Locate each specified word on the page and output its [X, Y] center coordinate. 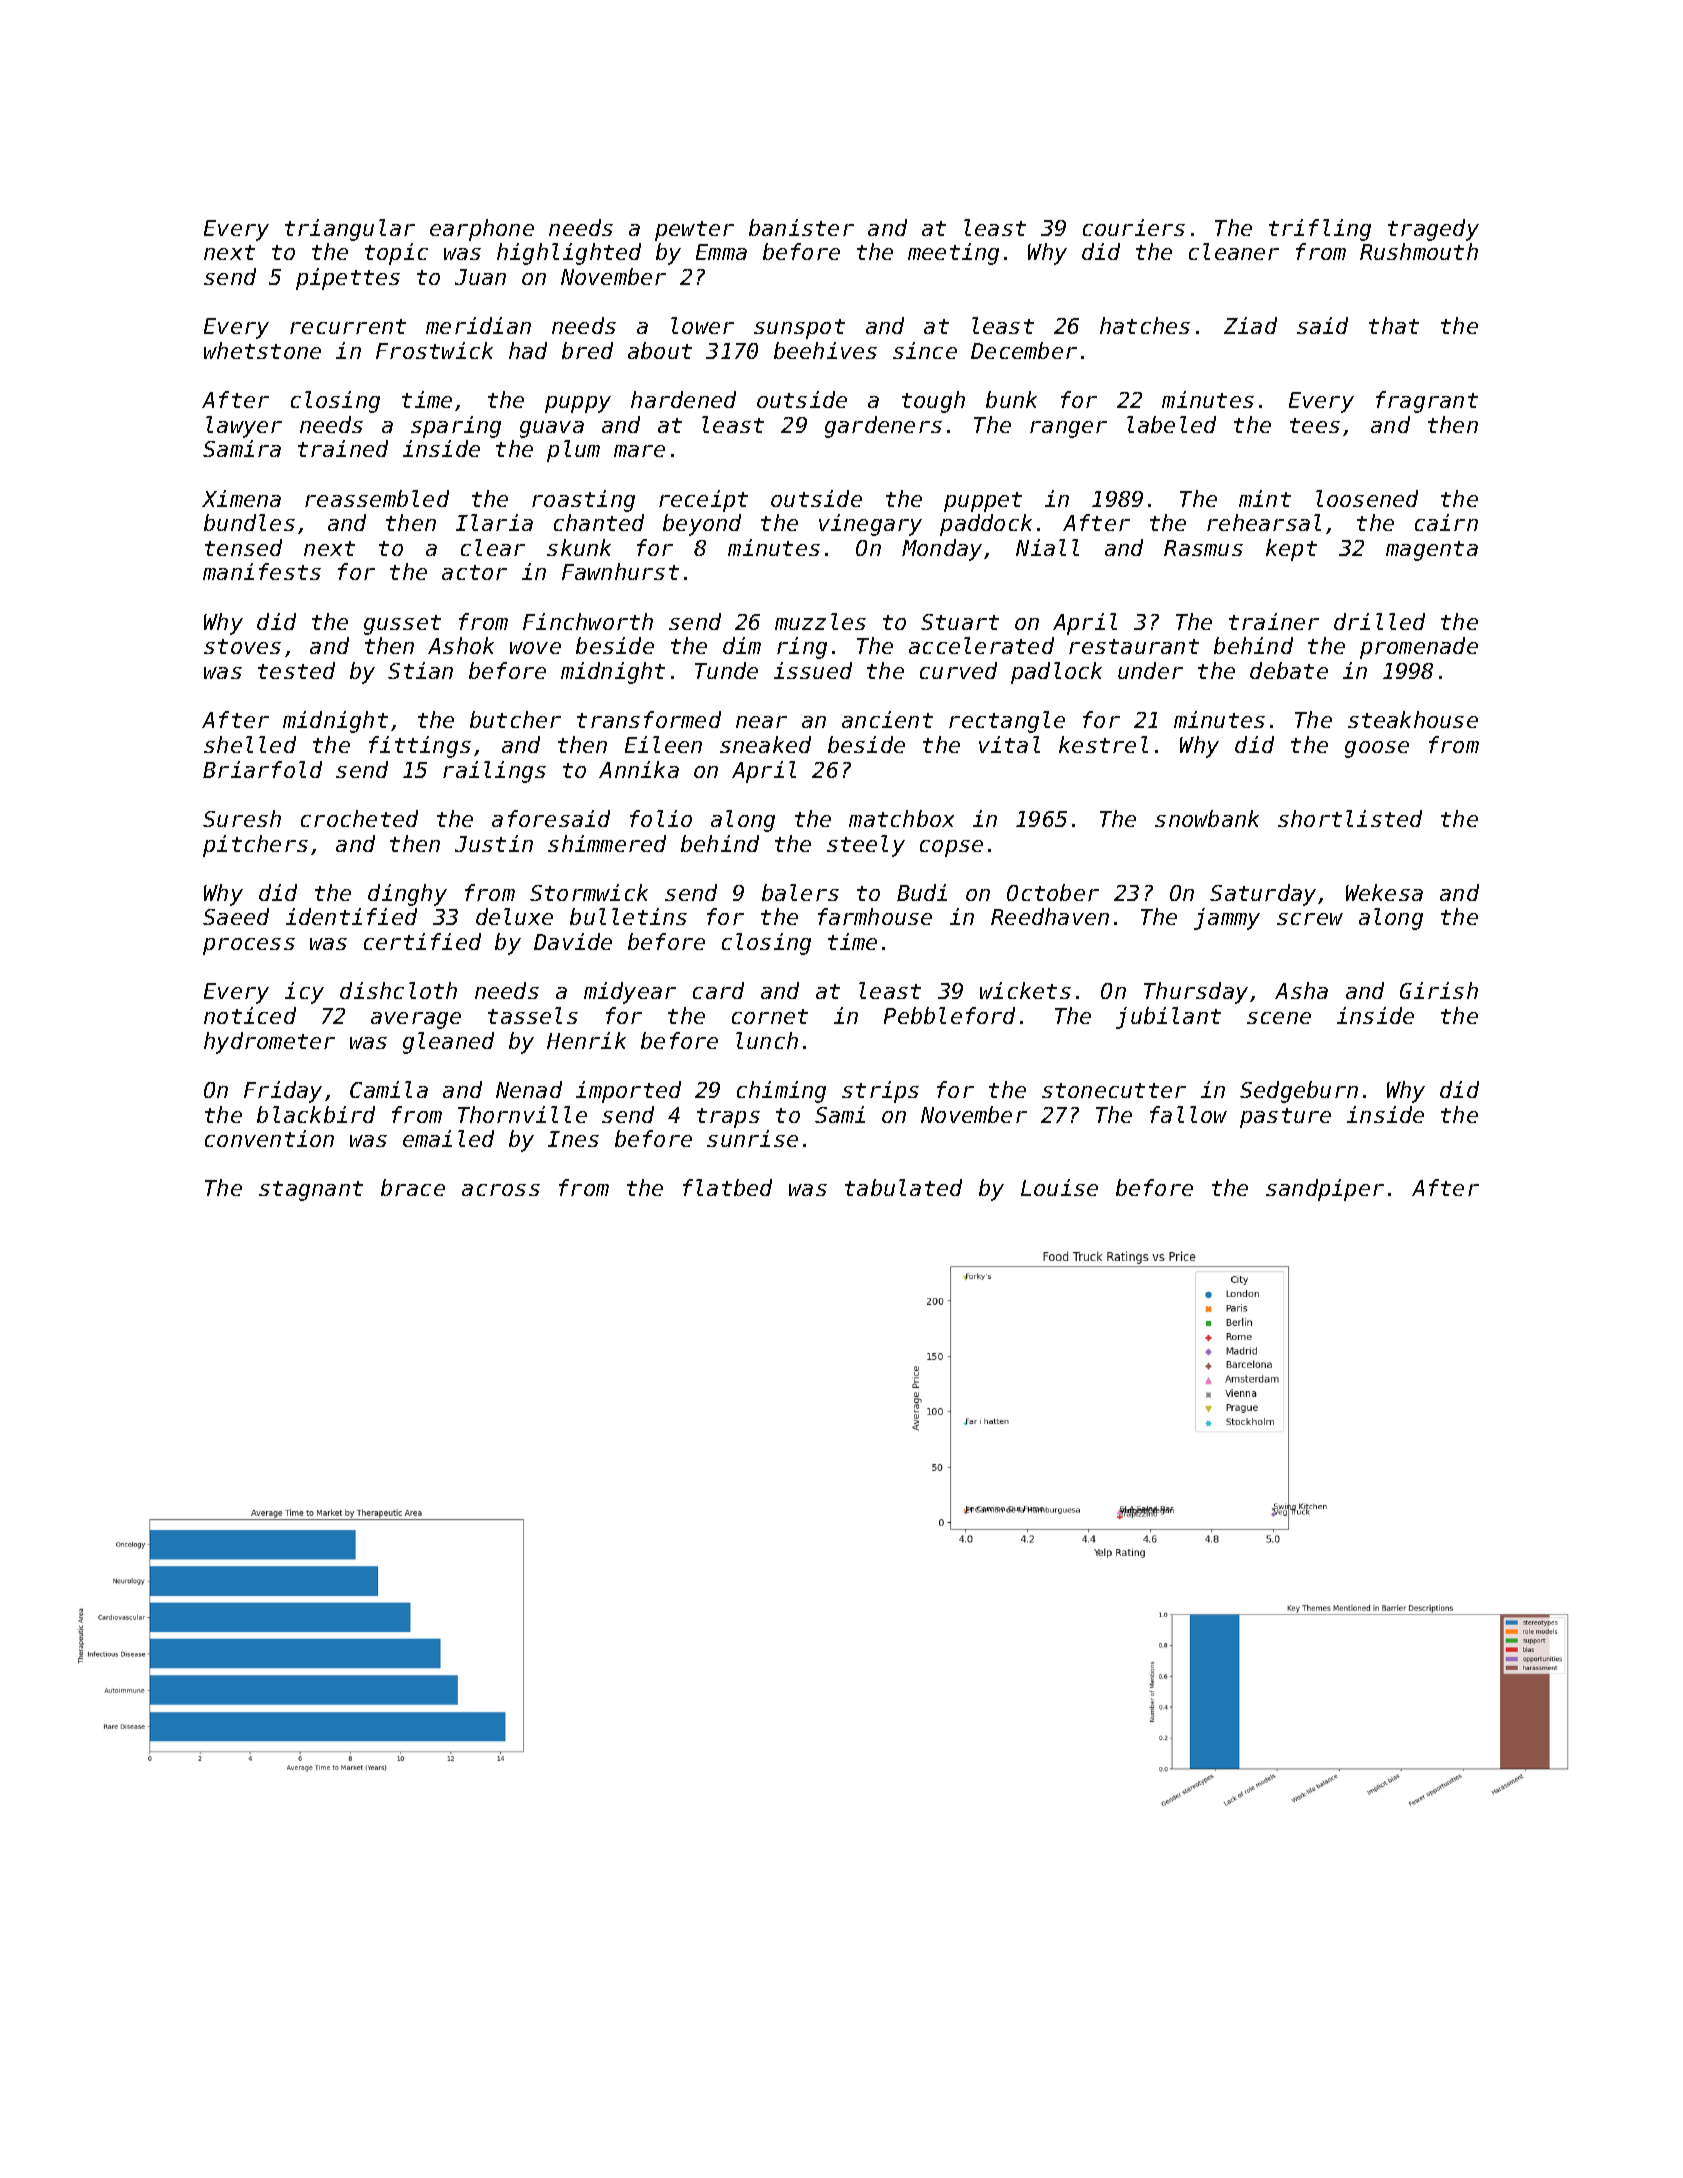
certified [422, 941]
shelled [250, 744]
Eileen [663, 744]
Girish [1439, 990]
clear [493, 547]
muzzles [820, 621]
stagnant [311, 1191]
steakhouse [1413, 719]
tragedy [1433, 230]
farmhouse [875, 916]
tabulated [903, 1187]
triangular [350, 230]
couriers [1134, 227]
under [1150, 670]
